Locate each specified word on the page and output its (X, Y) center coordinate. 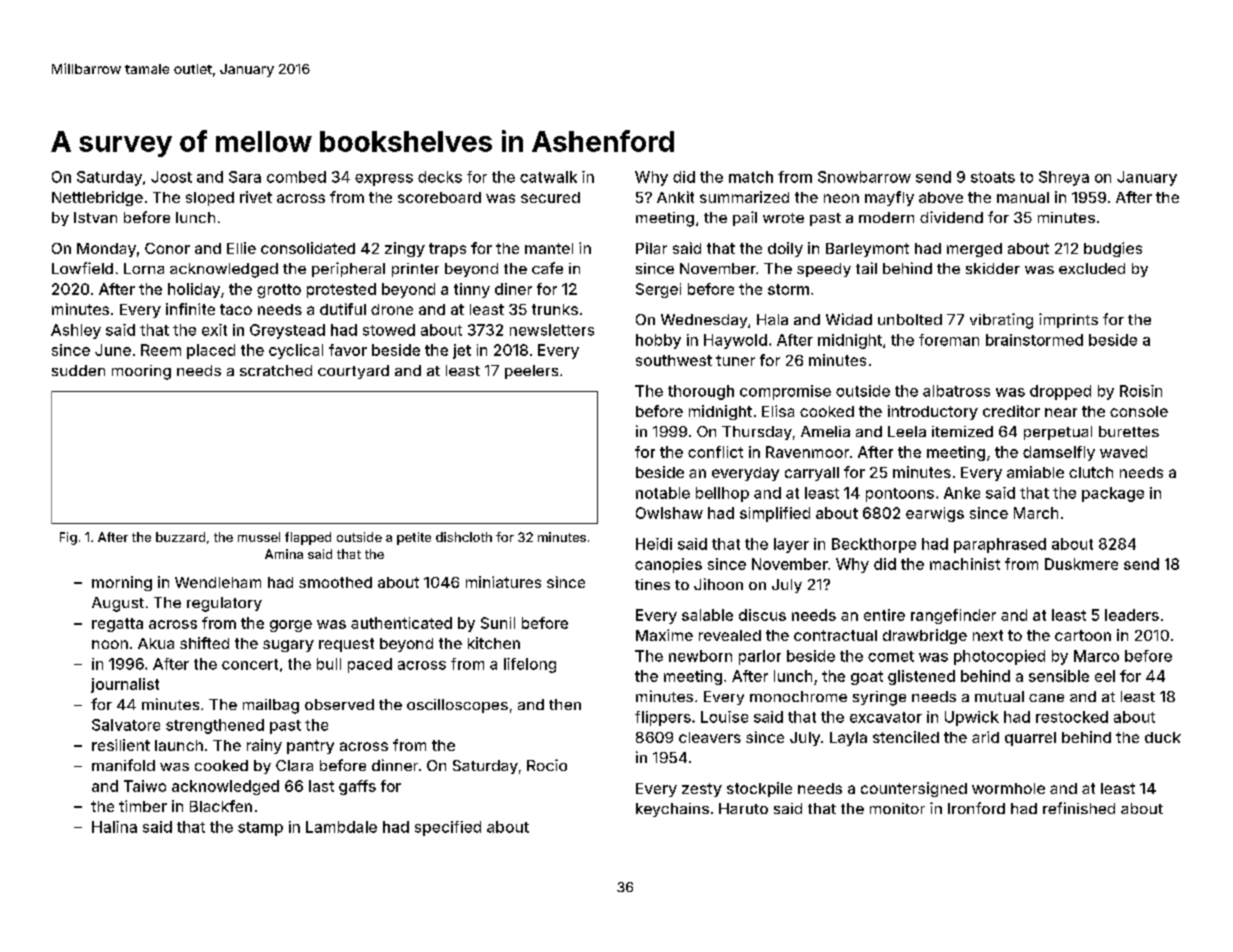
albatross (956, 391)
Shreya (1064, 178)
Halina (114, 827)
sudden (78, 370)
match (751, 177)
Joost (171, 177)
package (1113, 494)
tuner (735, 360)
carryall (812, 474)
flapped (308, 538)
